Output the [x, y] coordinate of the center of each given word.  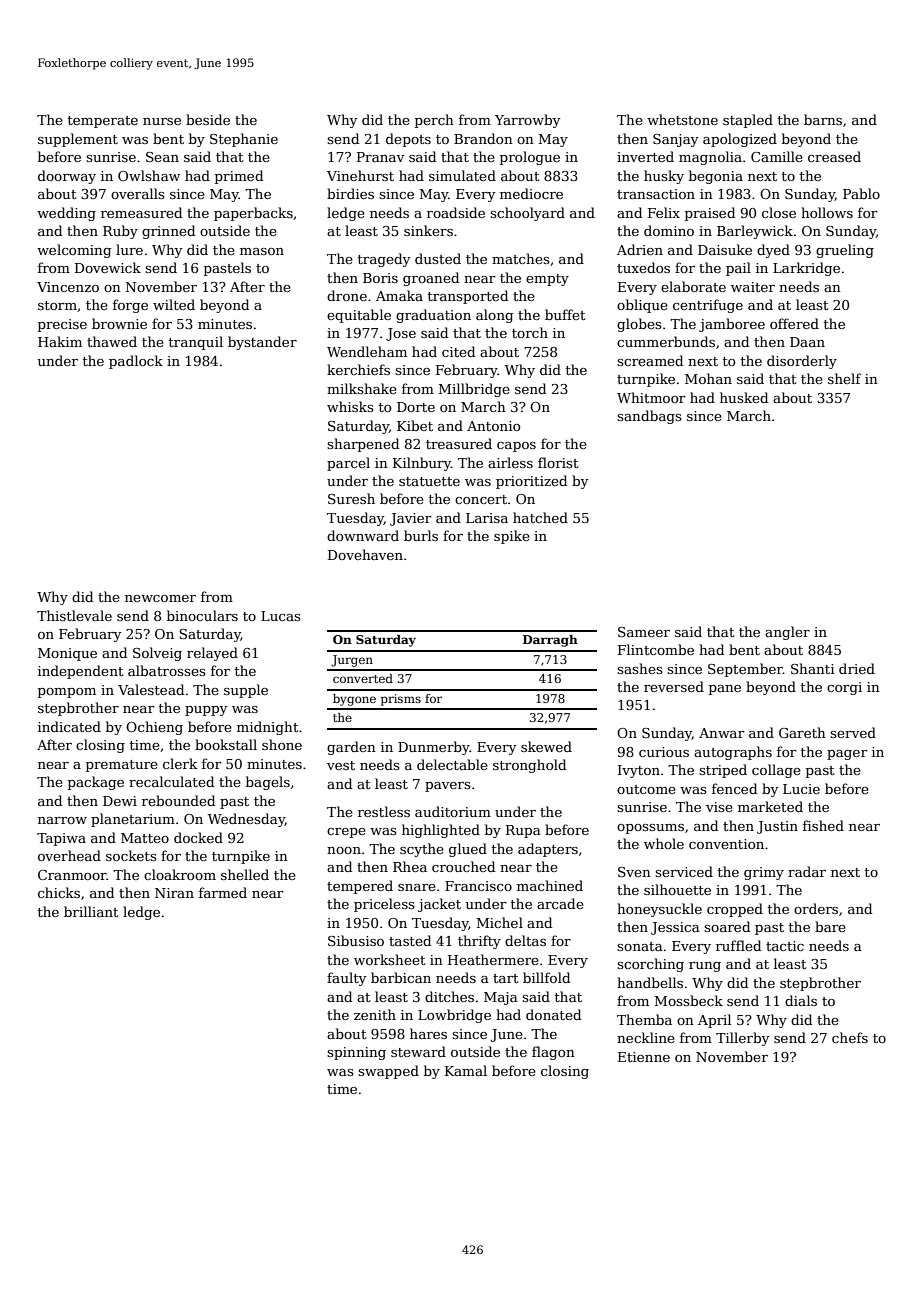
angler [787, 633]
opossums [650, 829]
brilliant [91, 911]
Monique [67, 654]
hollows [827, 212]
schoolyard [527, 214]
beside [208, 119]
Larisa [487, 518]
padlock [136, 362]
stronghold [529, 766]
